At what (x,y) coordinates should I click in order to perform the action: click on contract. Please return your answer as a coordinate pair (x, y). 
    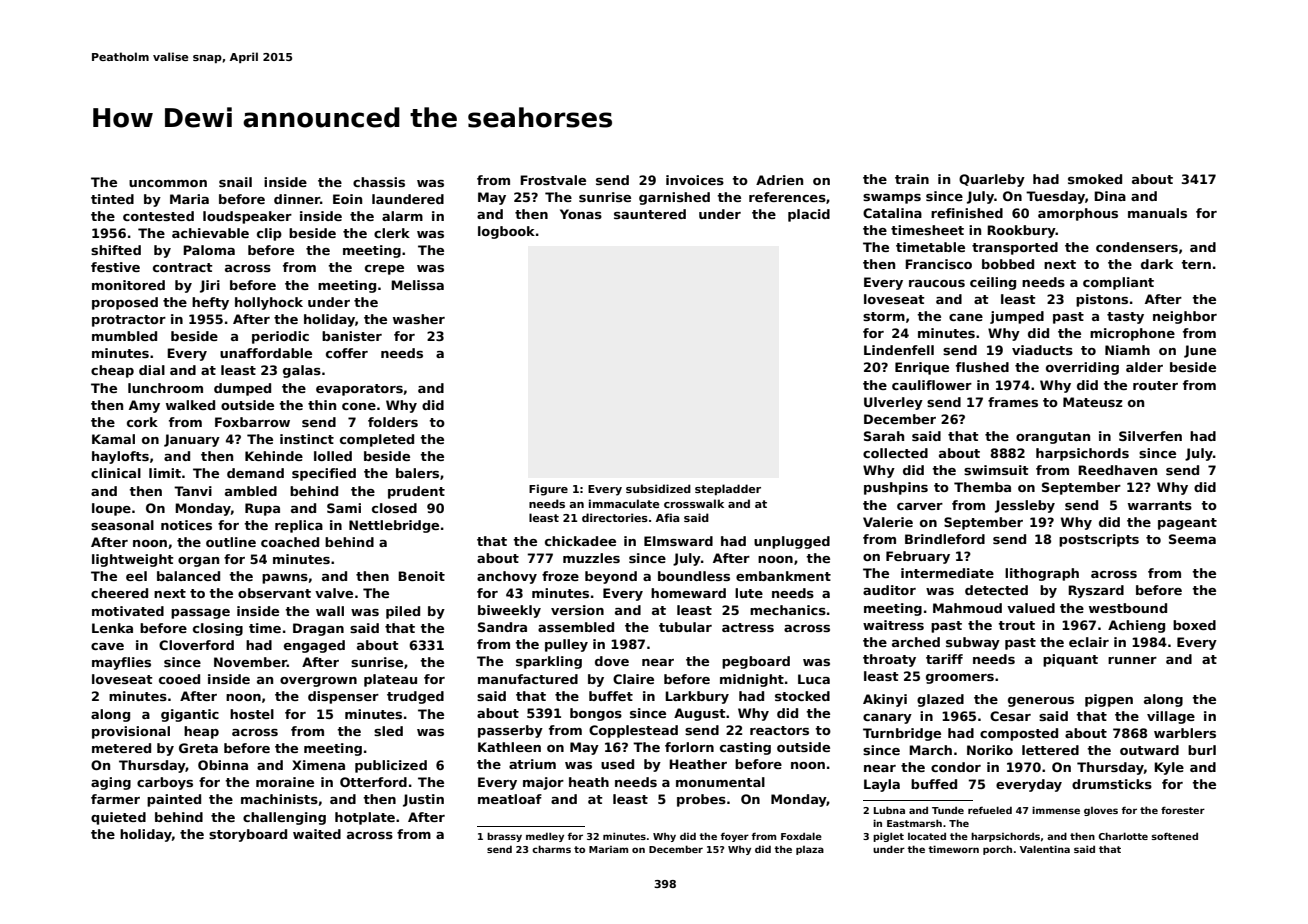
    Looking at the image, I should click on (183, 267).
